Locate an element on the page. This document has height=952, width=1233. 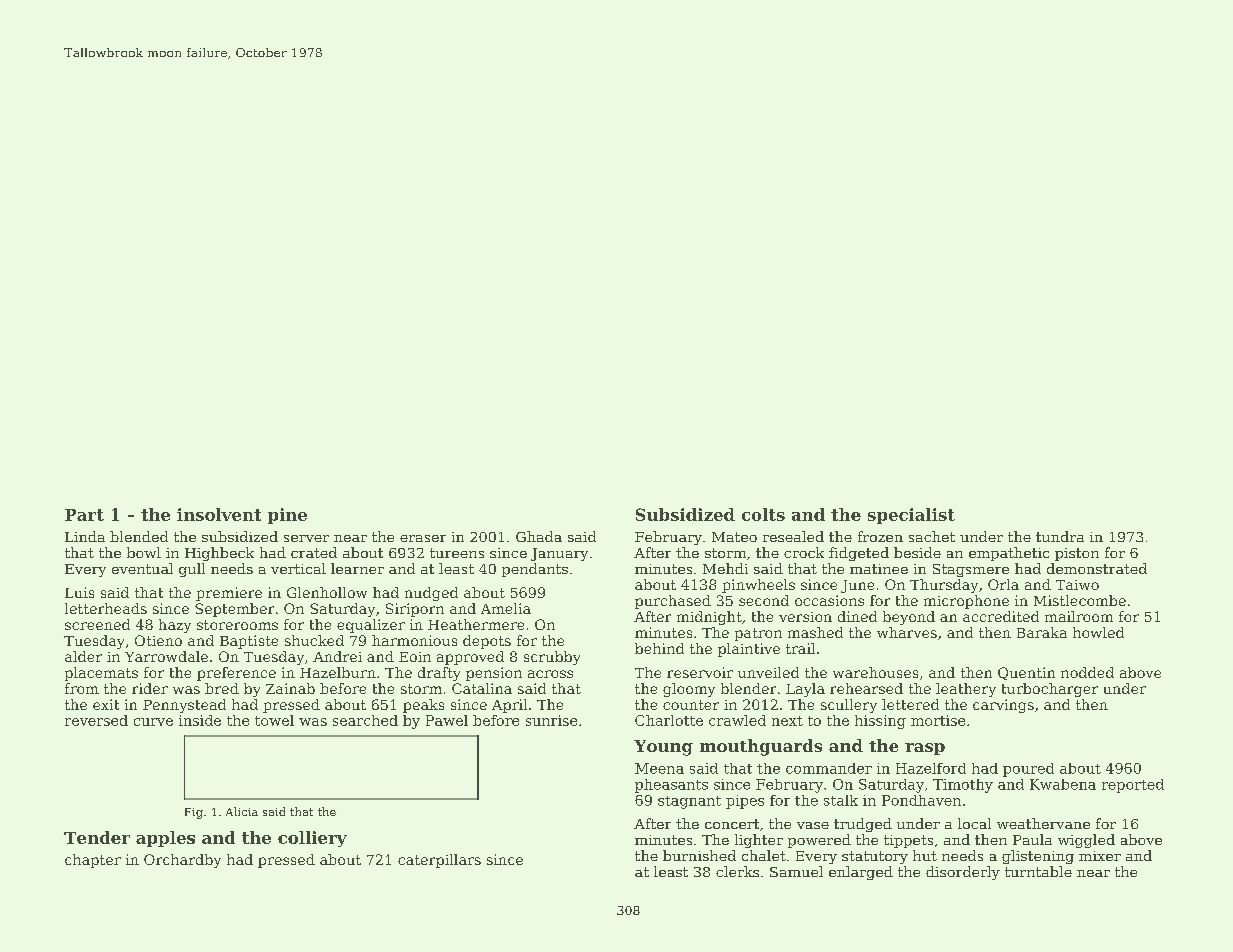
curve is located at coordinates (153, 722).
